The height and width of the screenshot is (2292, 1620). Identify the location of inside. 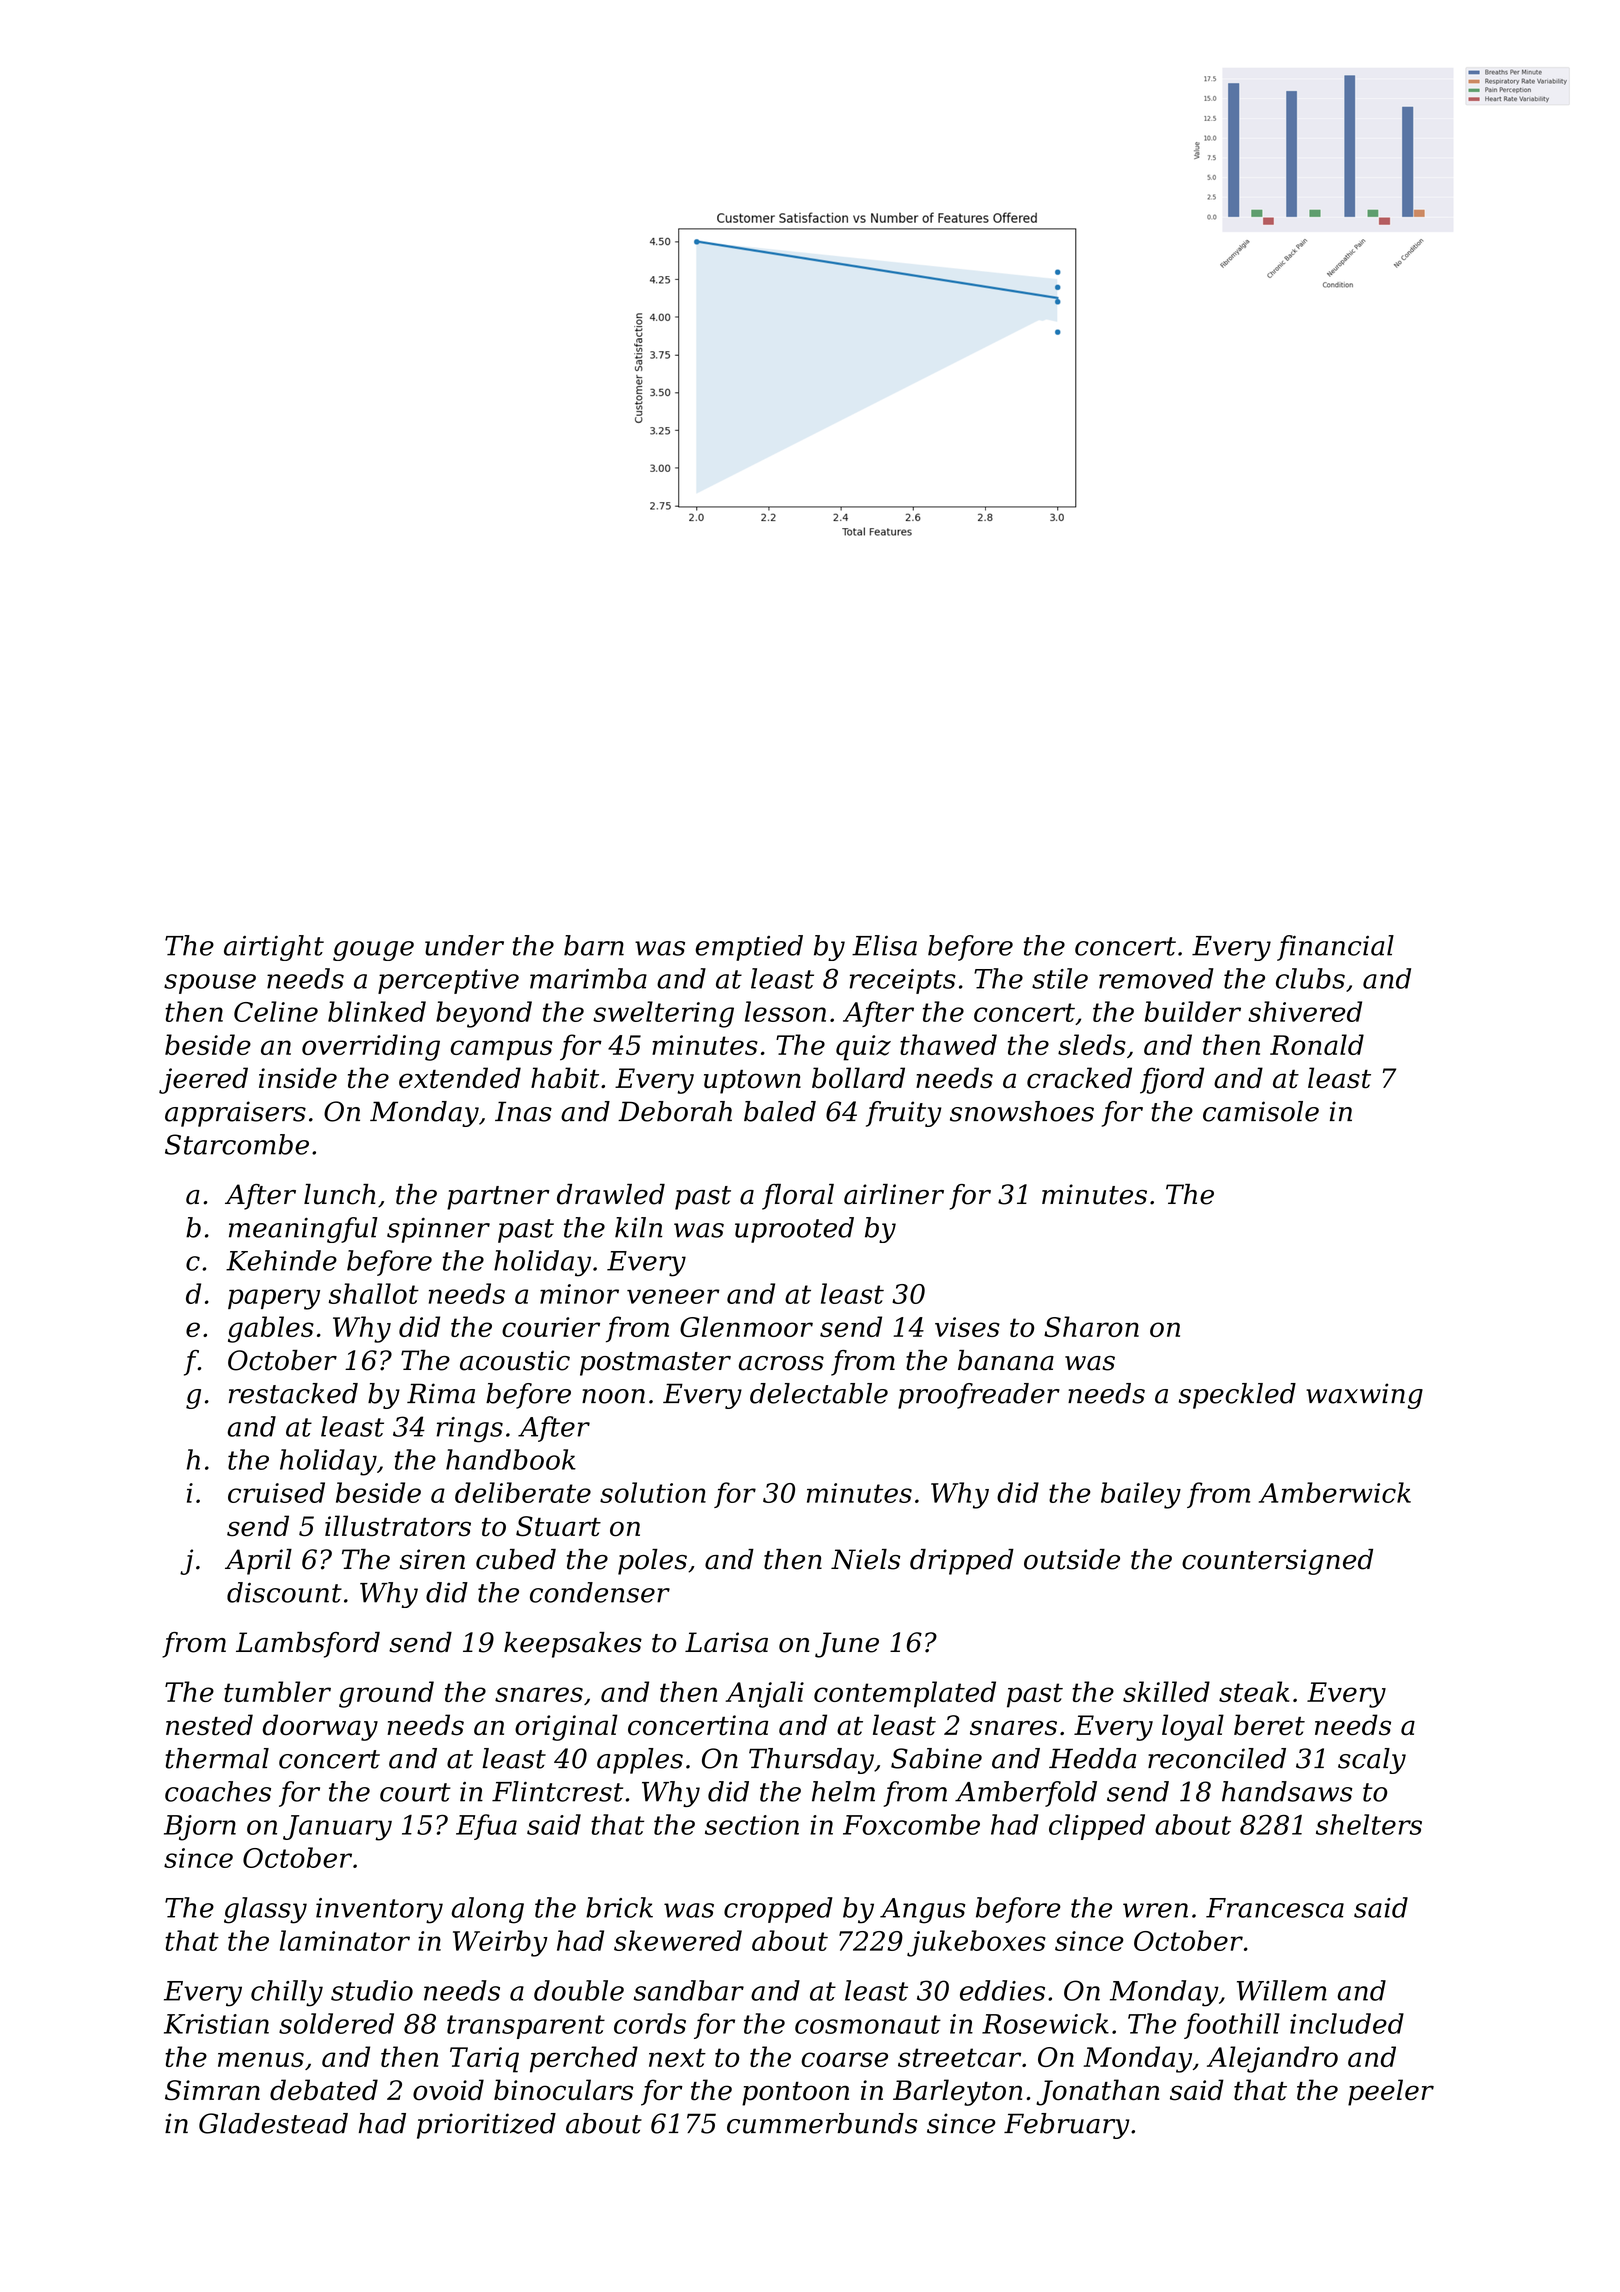
(298, 1078).
